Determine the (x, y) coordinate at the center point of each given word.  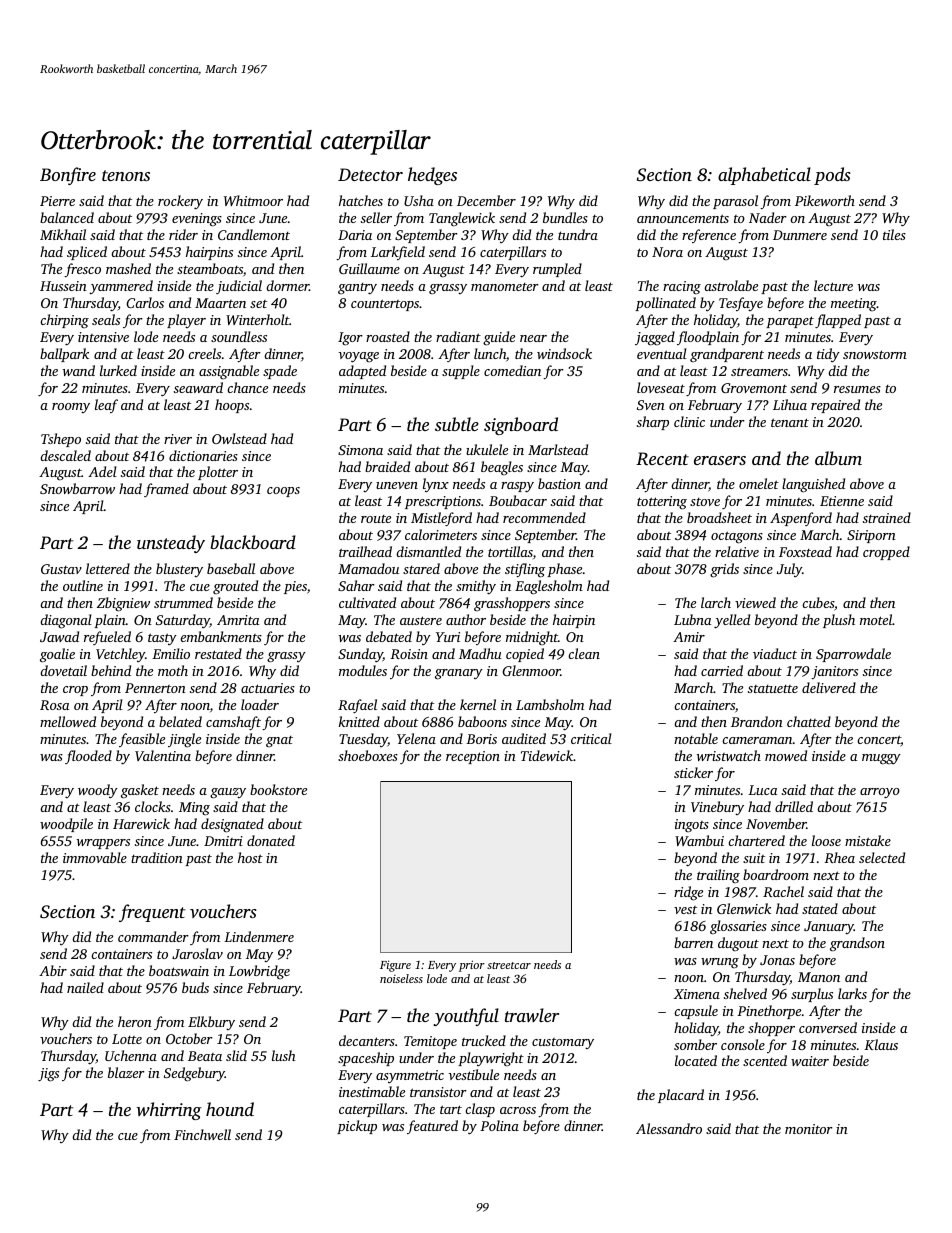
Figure (395, 966)
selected (882, 857)
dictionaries (203, 455)
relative (737, 551)
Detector (370, 174)
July (789, 570)
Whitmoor (253, 200)
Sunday (360, 655)
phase (564, 570)
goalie (57, 655)
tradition (157, 857)
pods (832, 176)
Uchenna (131, 1055)
